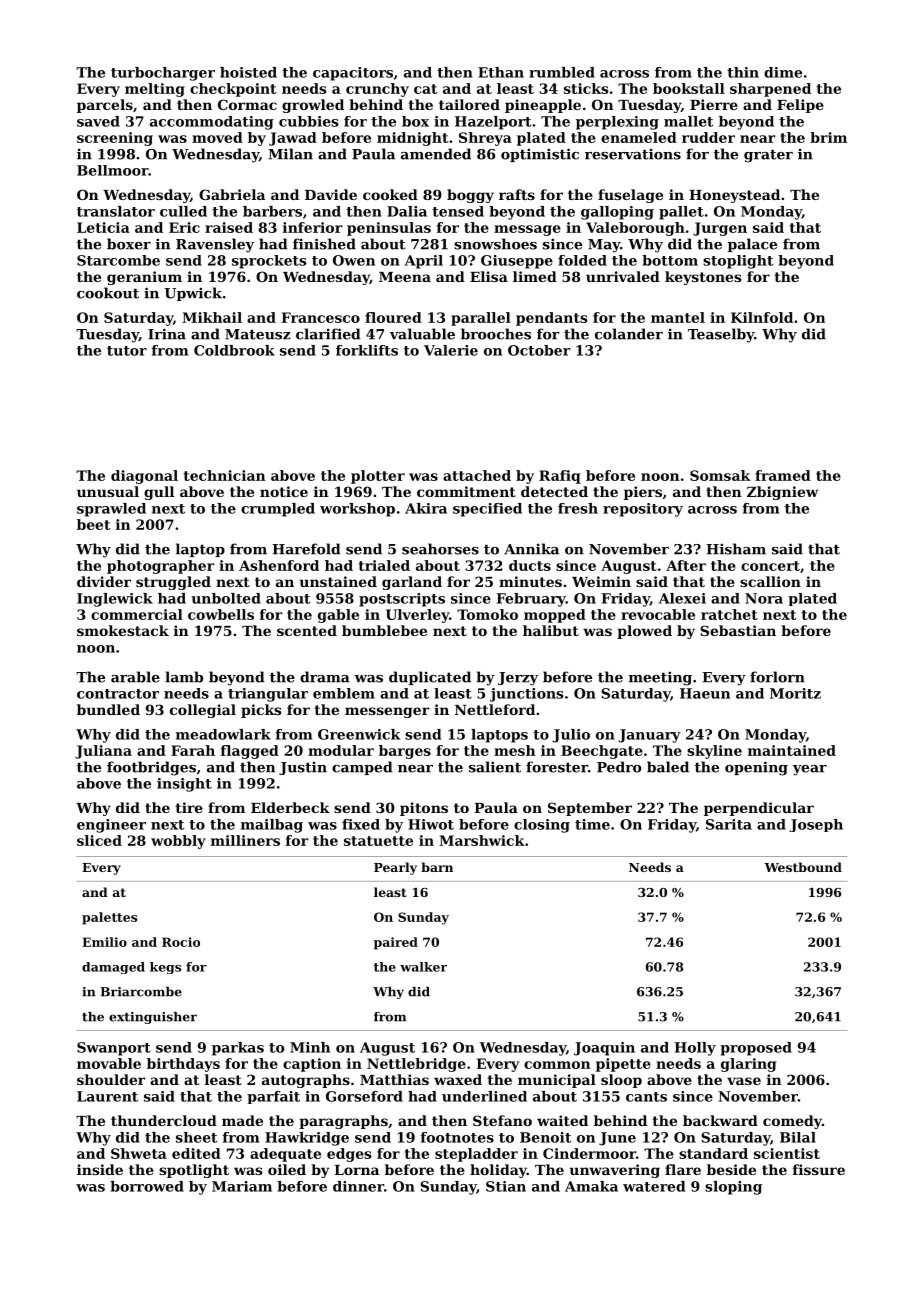  Describe the element at coordinates (654, 1186) in the page. I see `watered` at that location.
